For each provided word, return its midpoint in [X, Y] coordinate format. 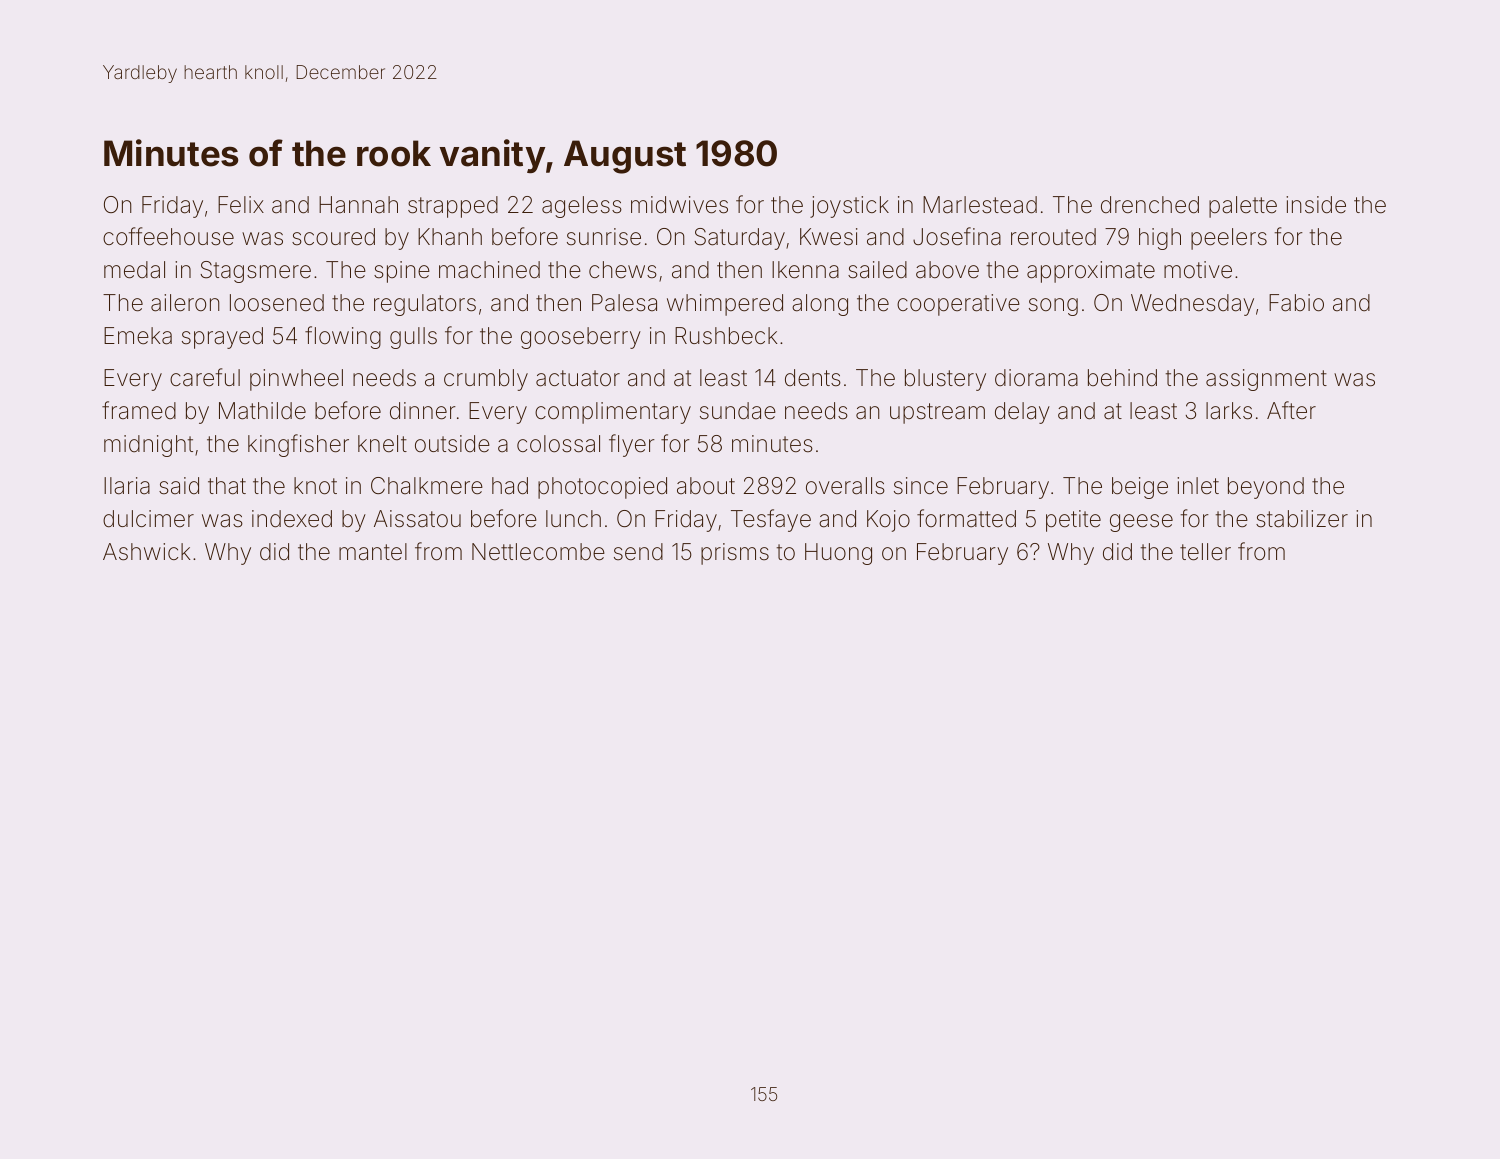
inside [1316, 205]
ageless [582, 207]
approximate [1091, 272]
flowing [343, 337]
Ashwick [147, 552]
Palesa [624, 303]
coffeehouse [168, 236]
